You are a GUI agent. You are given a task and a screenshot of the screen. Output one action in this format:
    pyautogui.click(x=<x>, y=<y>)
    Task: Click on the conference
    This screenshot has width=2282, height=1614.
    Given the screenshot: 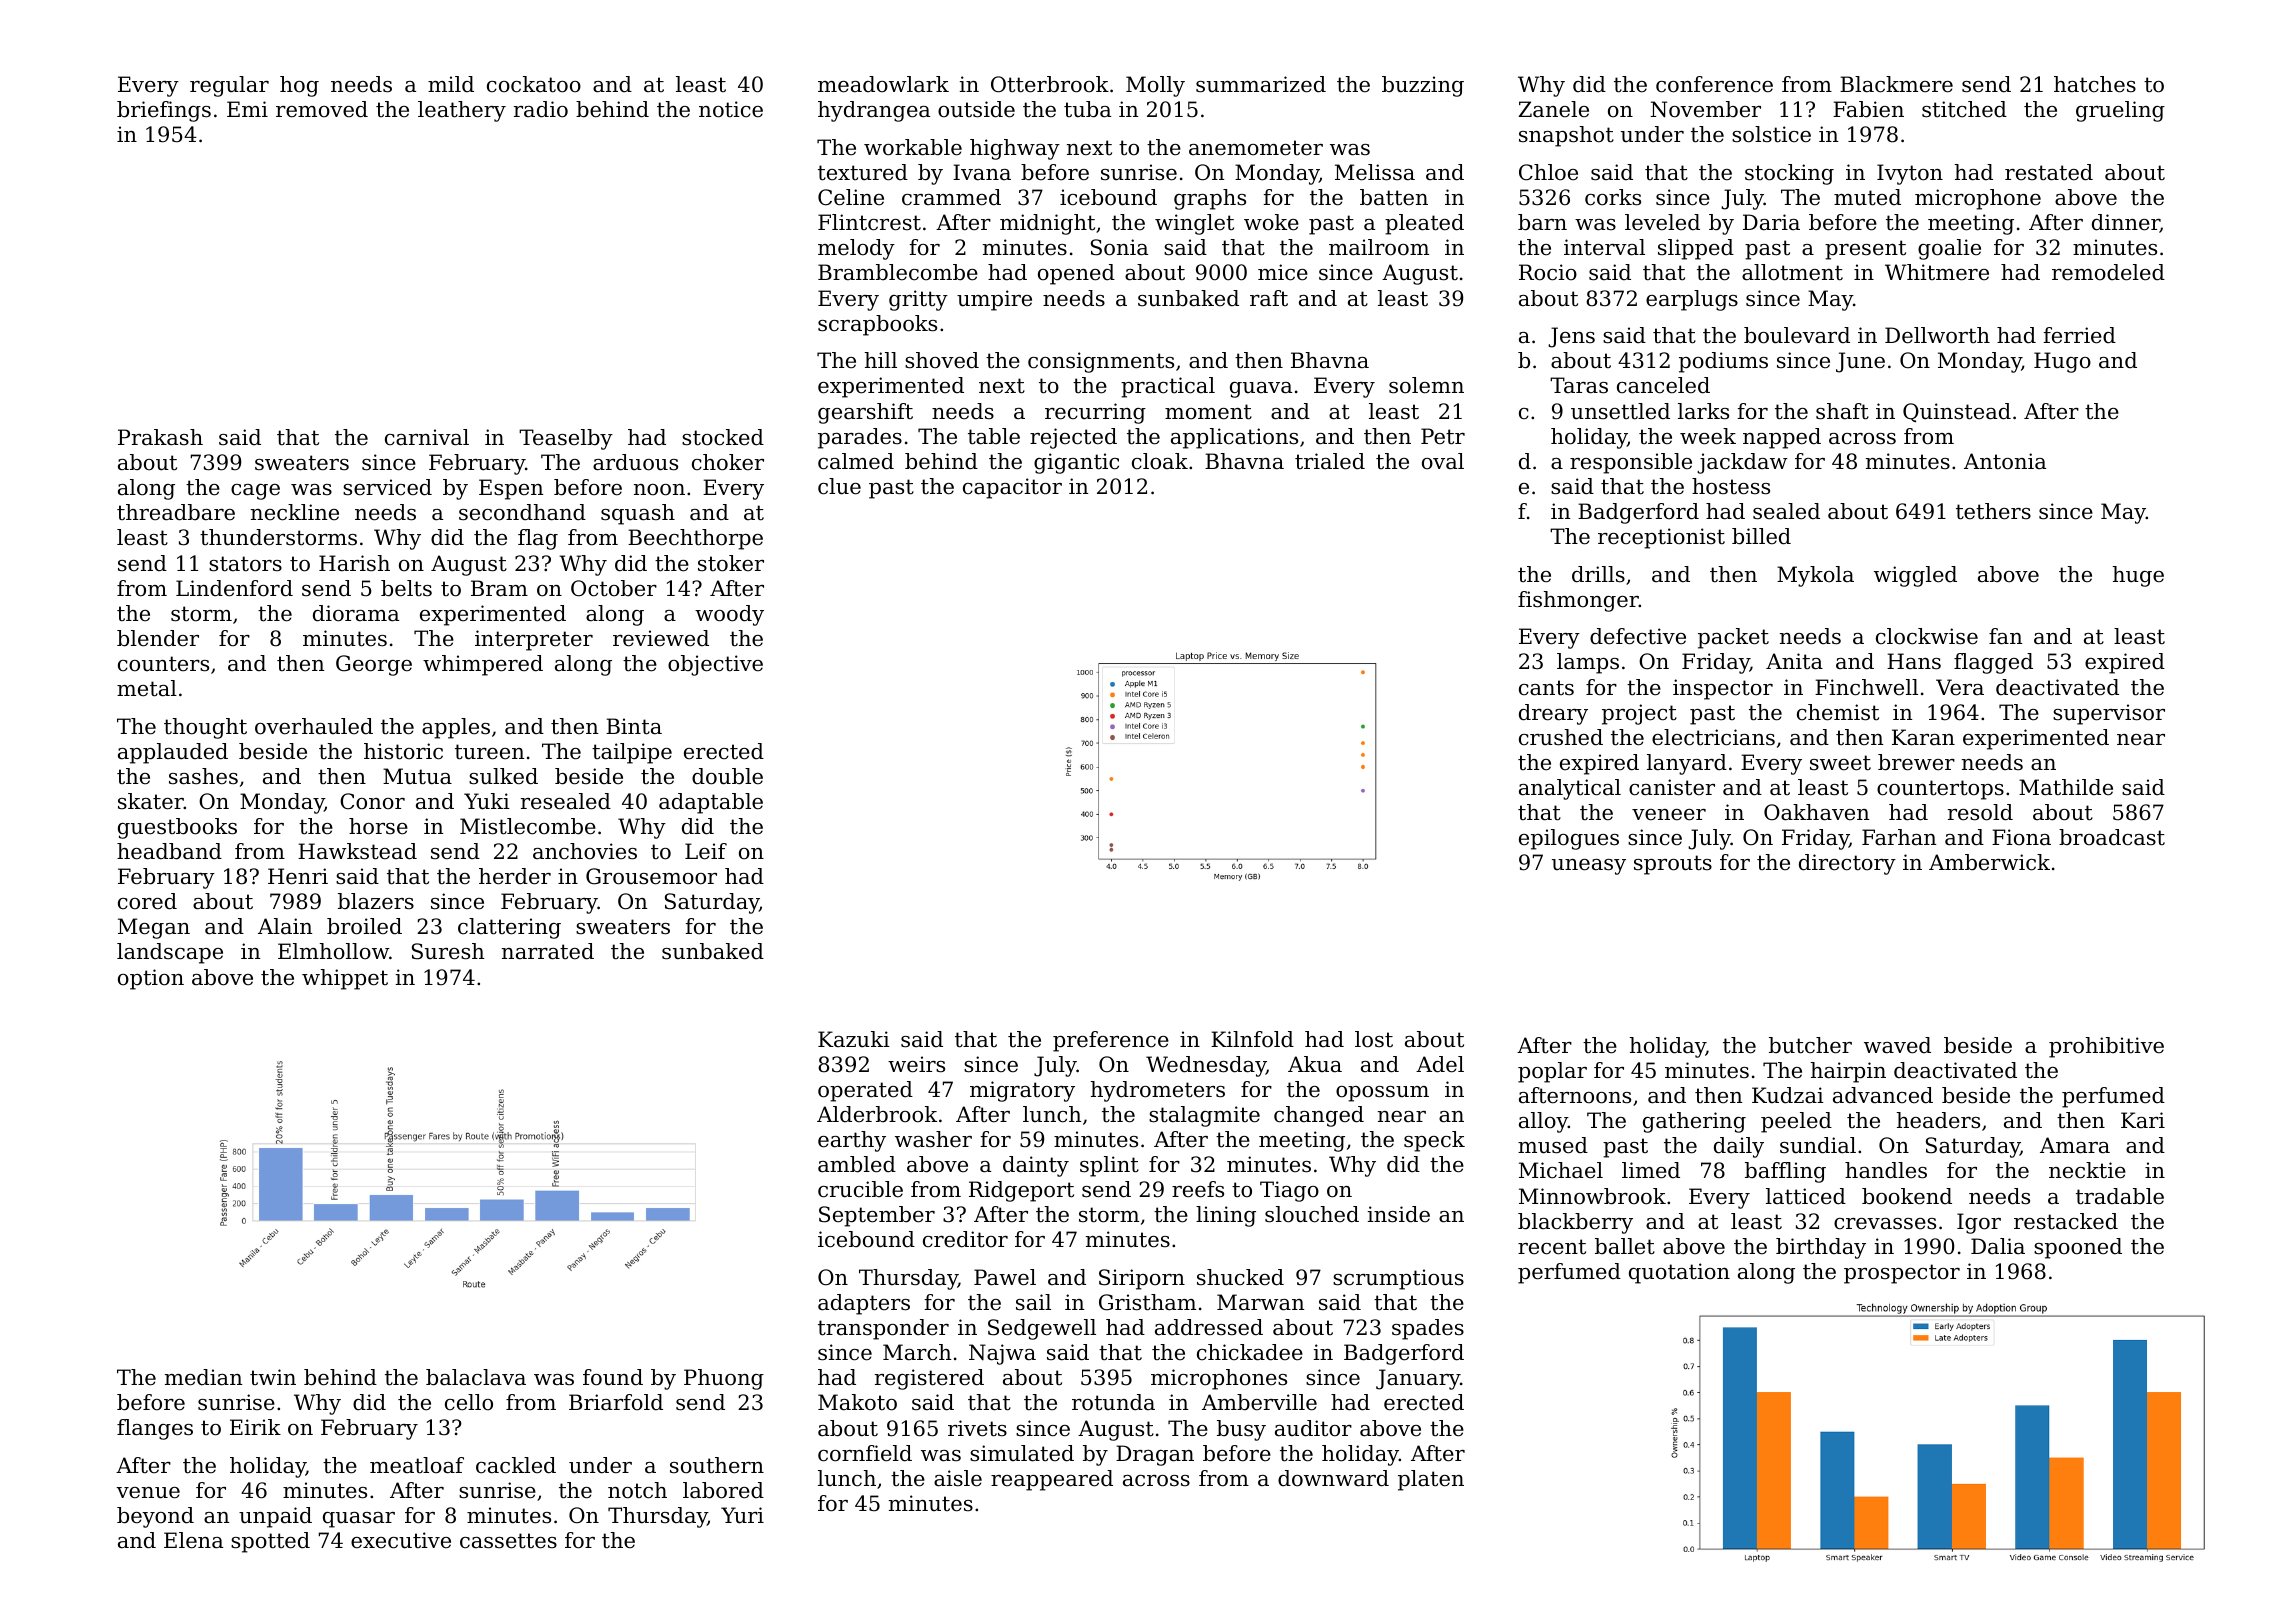 What is the action you would take?
    pyautogui.click(x=1714, y=84)
